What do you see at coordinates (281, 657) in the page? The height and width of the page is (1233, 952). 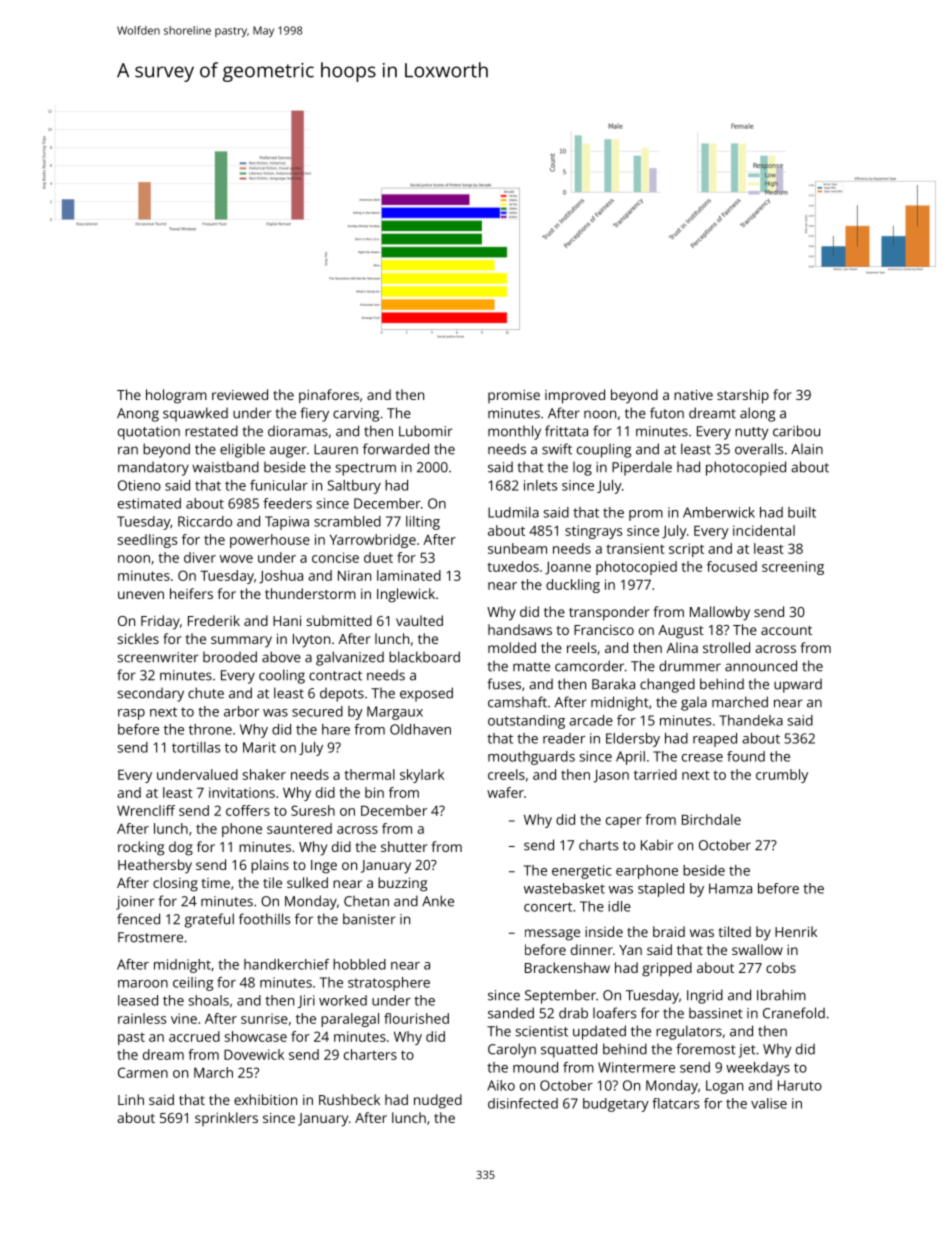 I see `above` at bounding box center [281, 657].
